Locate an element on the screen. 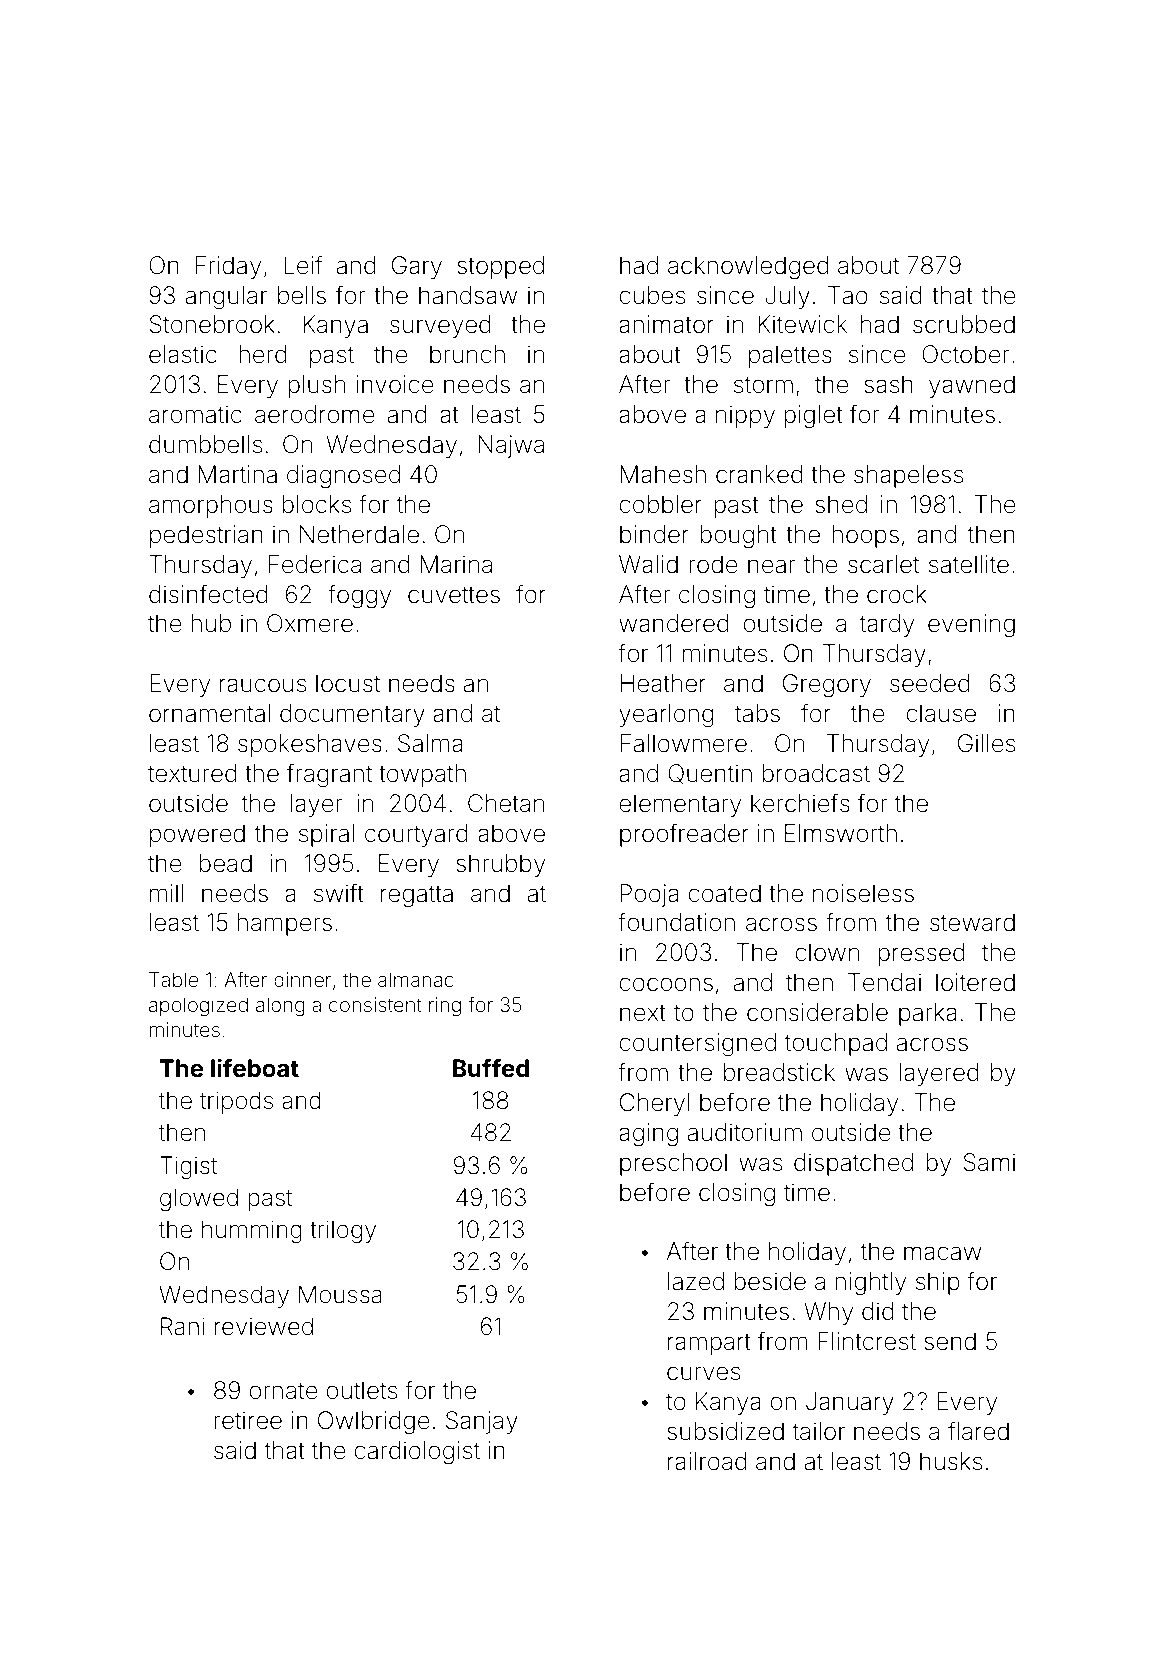  consistent is located at coordinates (375, 1004).
